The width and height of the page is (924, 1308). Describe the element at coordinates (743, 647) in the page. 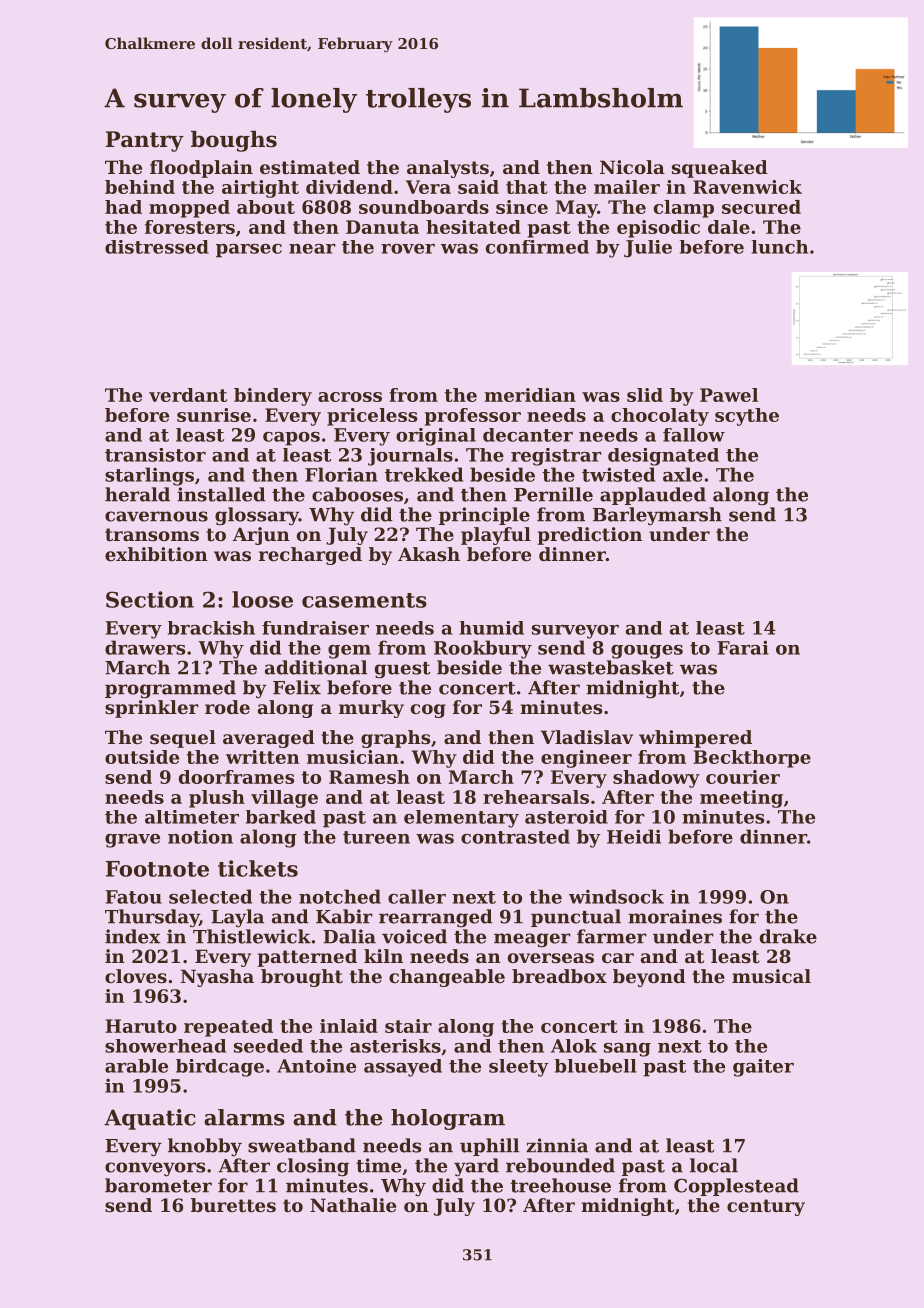

I see `Farai` at that location.
